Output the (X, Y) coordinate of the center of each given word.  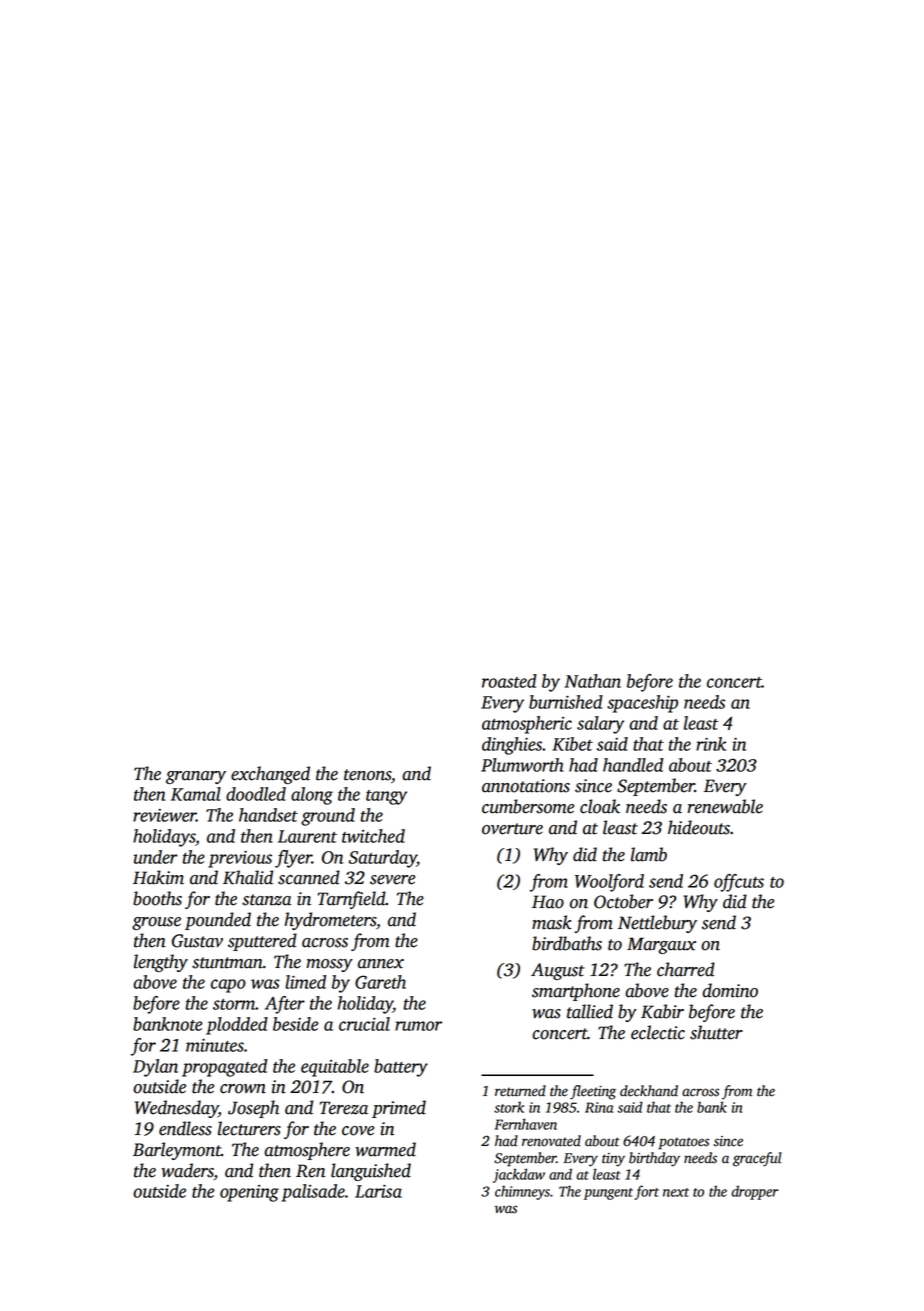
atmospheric (527, 725)
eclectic (658, 1032)
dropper (755, 1192)
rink (711, 744)
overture (512, 829)
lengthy (161, 963)
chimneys (522, 1193)
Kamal (196, 794)
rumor (418, 1026)
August (558, 971)
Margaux (661, 945)
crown (243, 1089)
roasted (509, 681)
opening (249, 1193)
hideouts (699, 827)
